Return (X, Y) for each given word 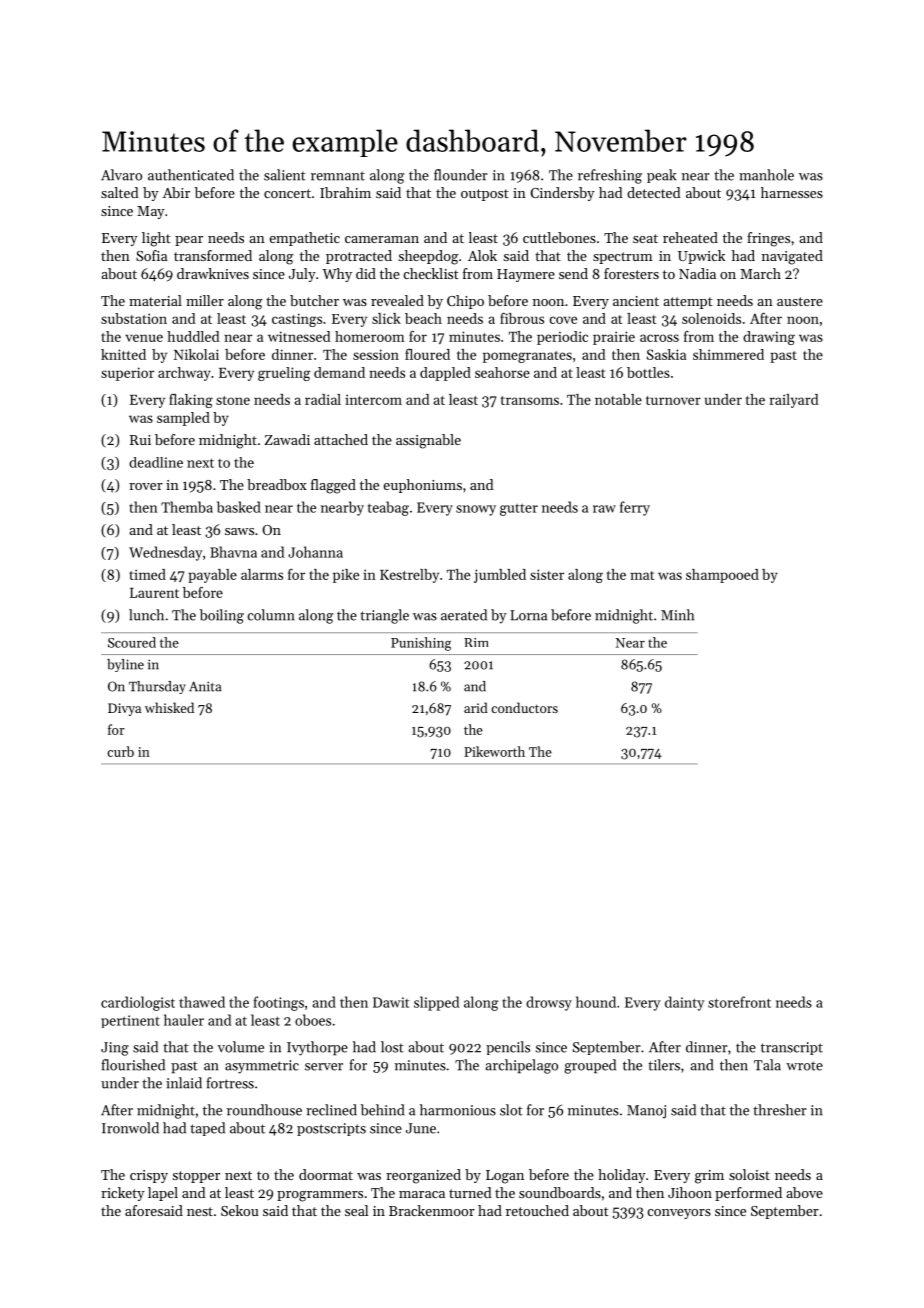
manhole (766, 175)
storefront (739, 1002)
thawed (202, 1002)
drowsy (549, 1003)
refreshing (610, 176)
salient (285, 175)
